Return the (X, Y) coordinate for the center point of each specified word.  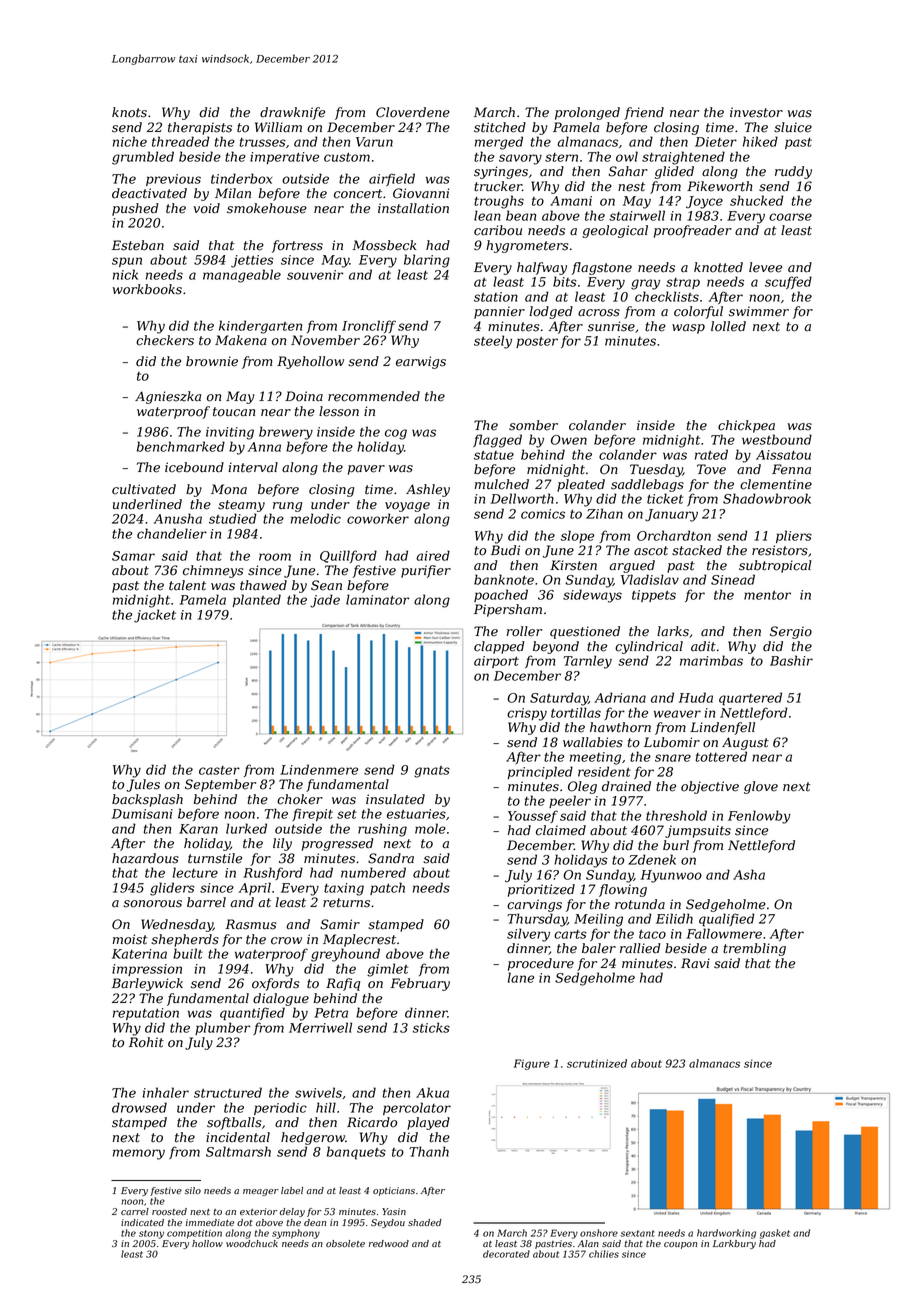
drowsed (139, 1107)
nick (125, 274)
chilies (604, 1254)
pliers (794, 536)
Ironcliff (369, 326)
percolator (417, 1108)
